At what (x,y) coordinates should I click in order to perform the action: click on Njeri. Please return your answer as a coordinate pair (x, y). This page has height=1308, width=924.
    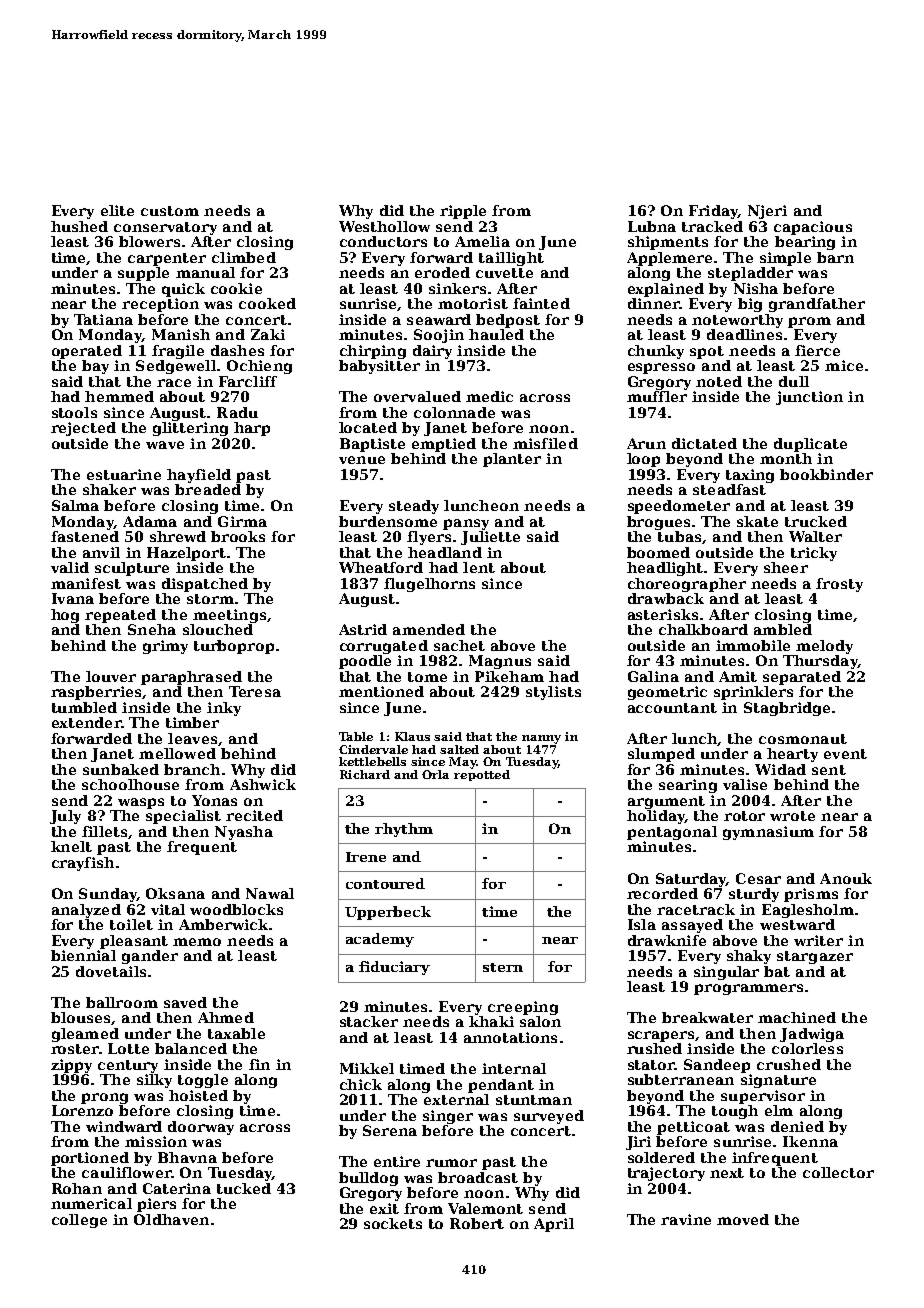
    Looking at the image, I should click on (767, 212).
